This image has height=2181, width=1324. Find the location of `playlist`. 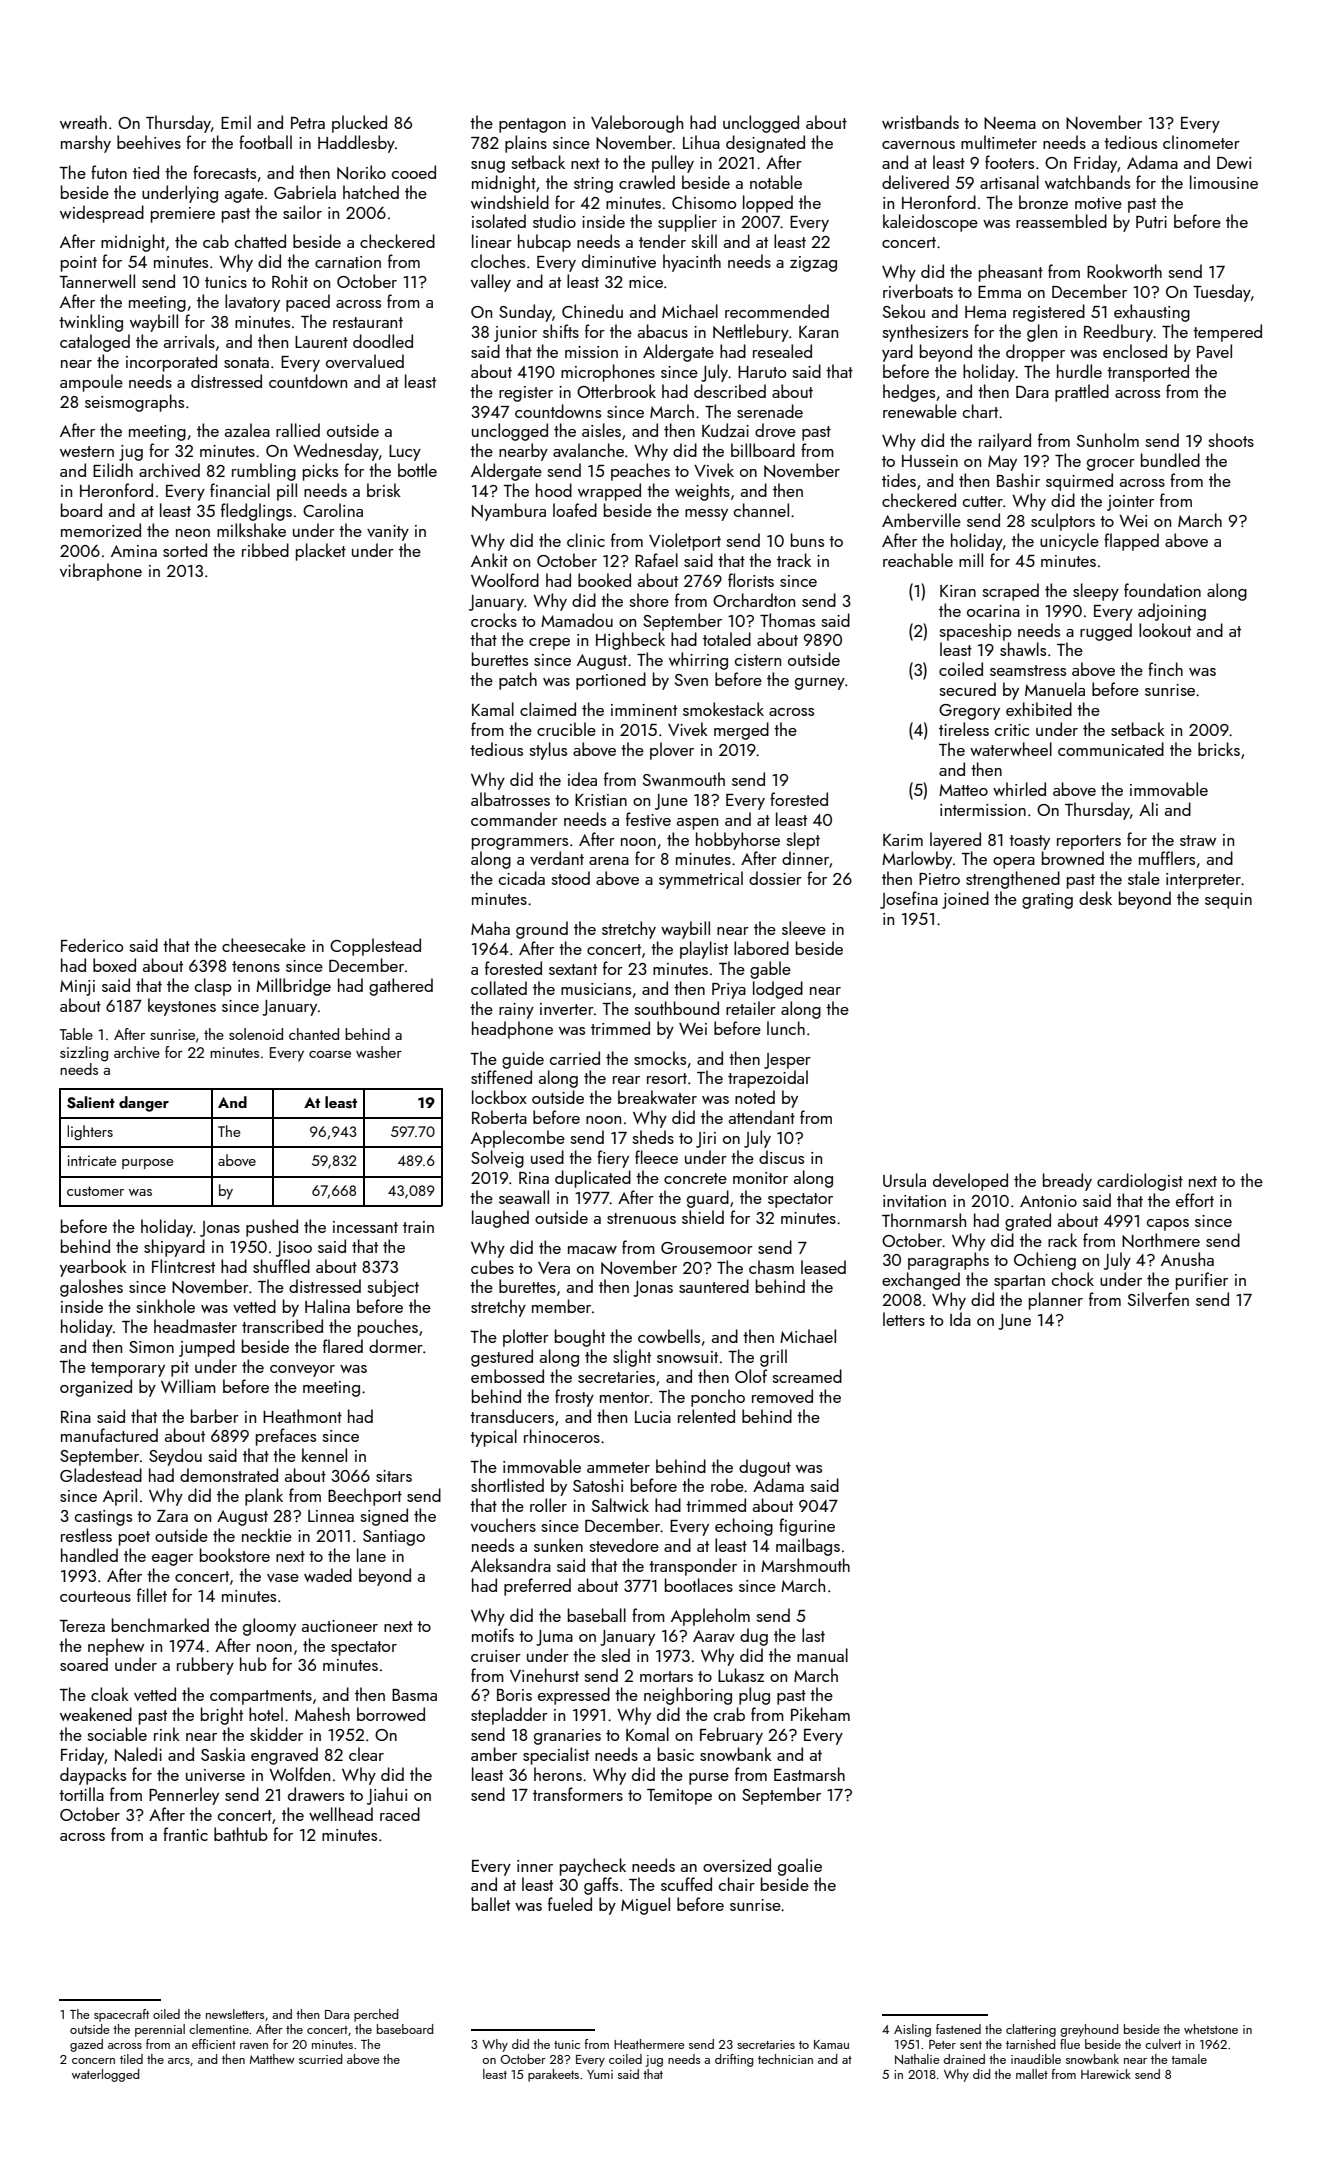

playlist is located at coordinates (704, 950).
